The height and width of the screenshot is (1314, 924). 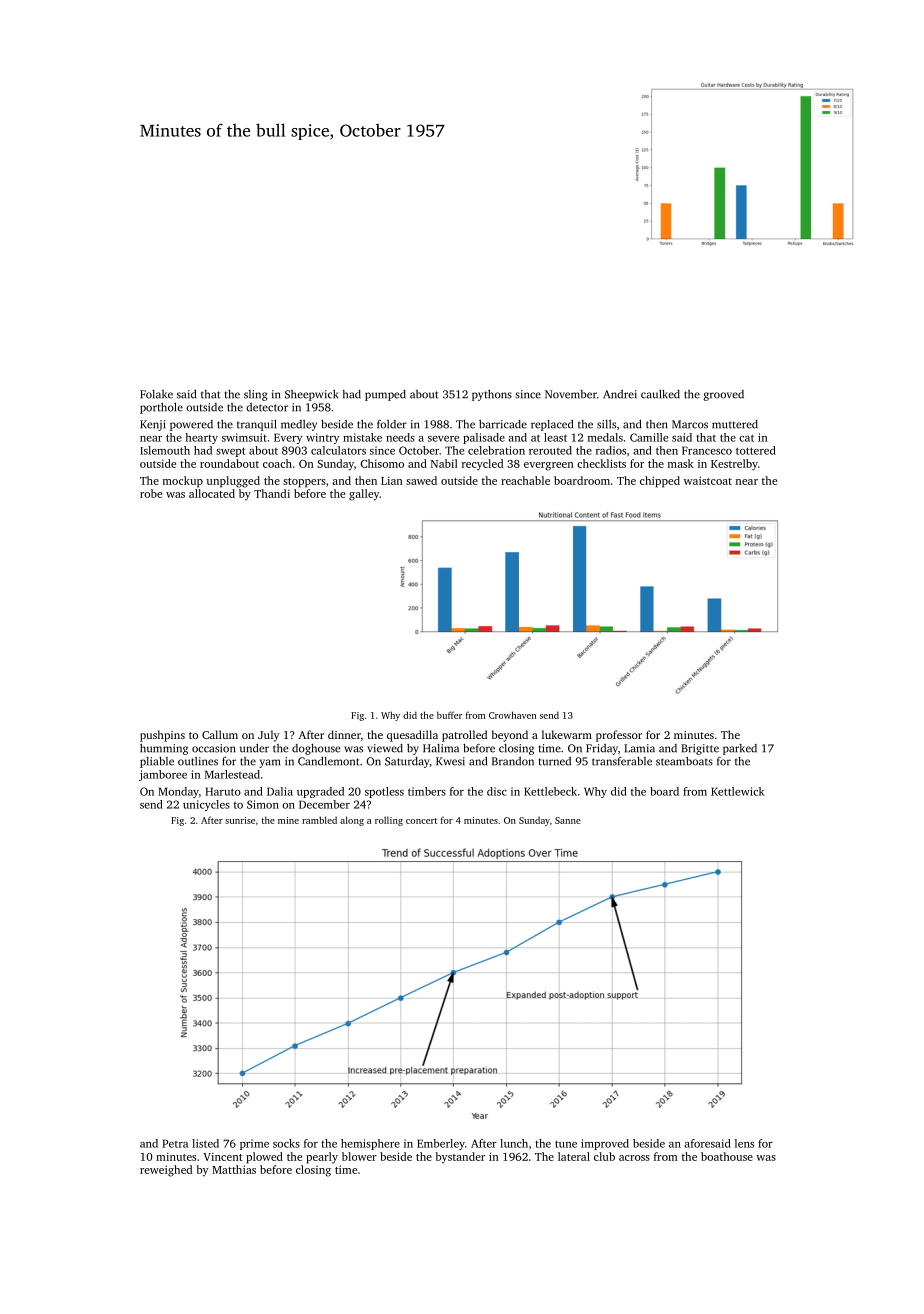 What do you see at coordinates (619, 736) in the screenshot?
I see `professor` at bounding box center [619, 736].
